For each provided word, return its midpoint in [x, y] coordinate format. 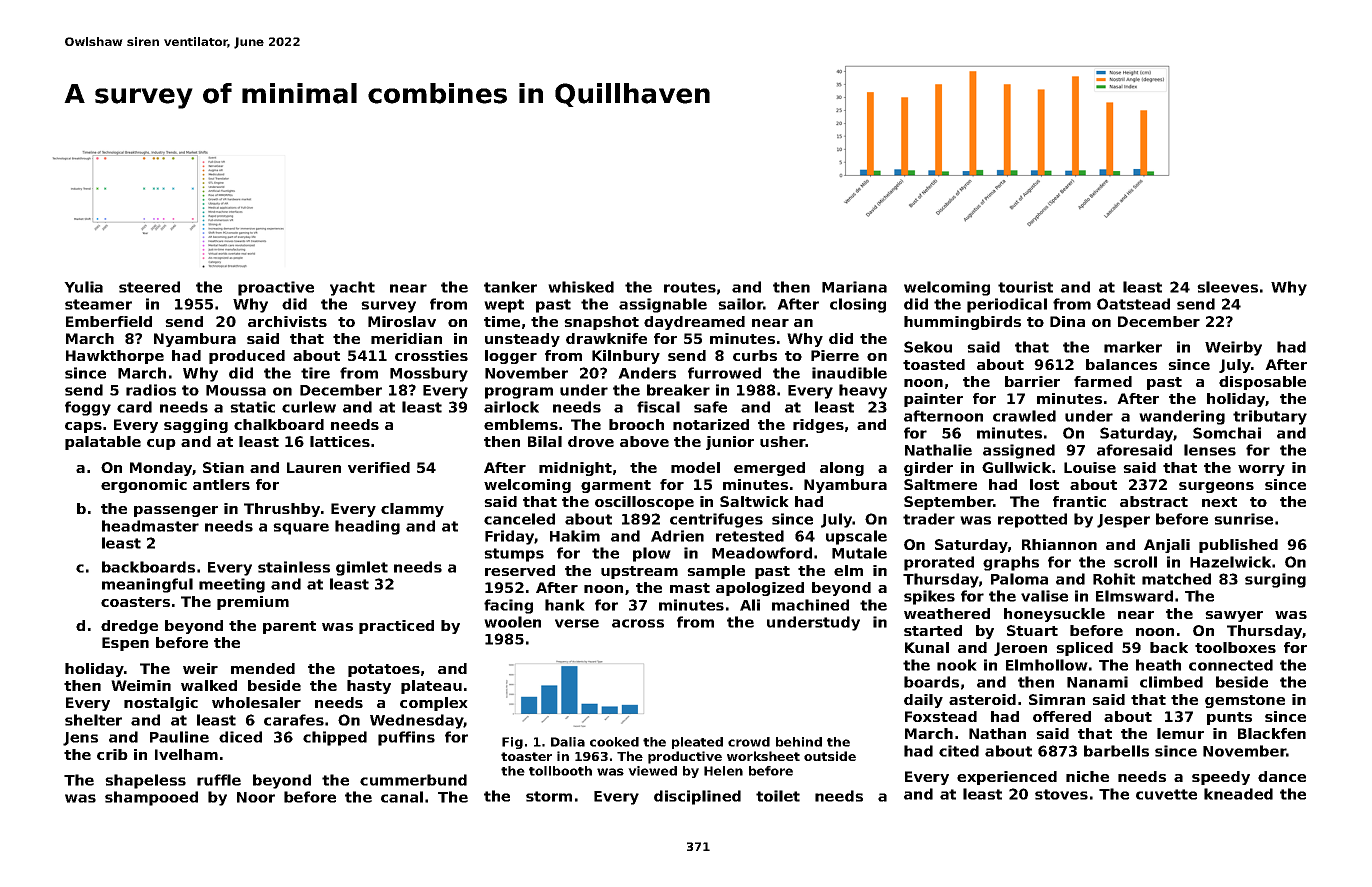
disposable [1262, 383]
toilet [778, 796]
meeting [232, 585]
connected [1231, 665]
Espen [125, 644]
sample [716, 572]
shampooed [151, 798]
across [638, 623]
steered [149, 287]
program [519, 393]
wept [504, 306]
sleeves [1227, 287]
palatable [103, 443]
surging [1275, 580]
